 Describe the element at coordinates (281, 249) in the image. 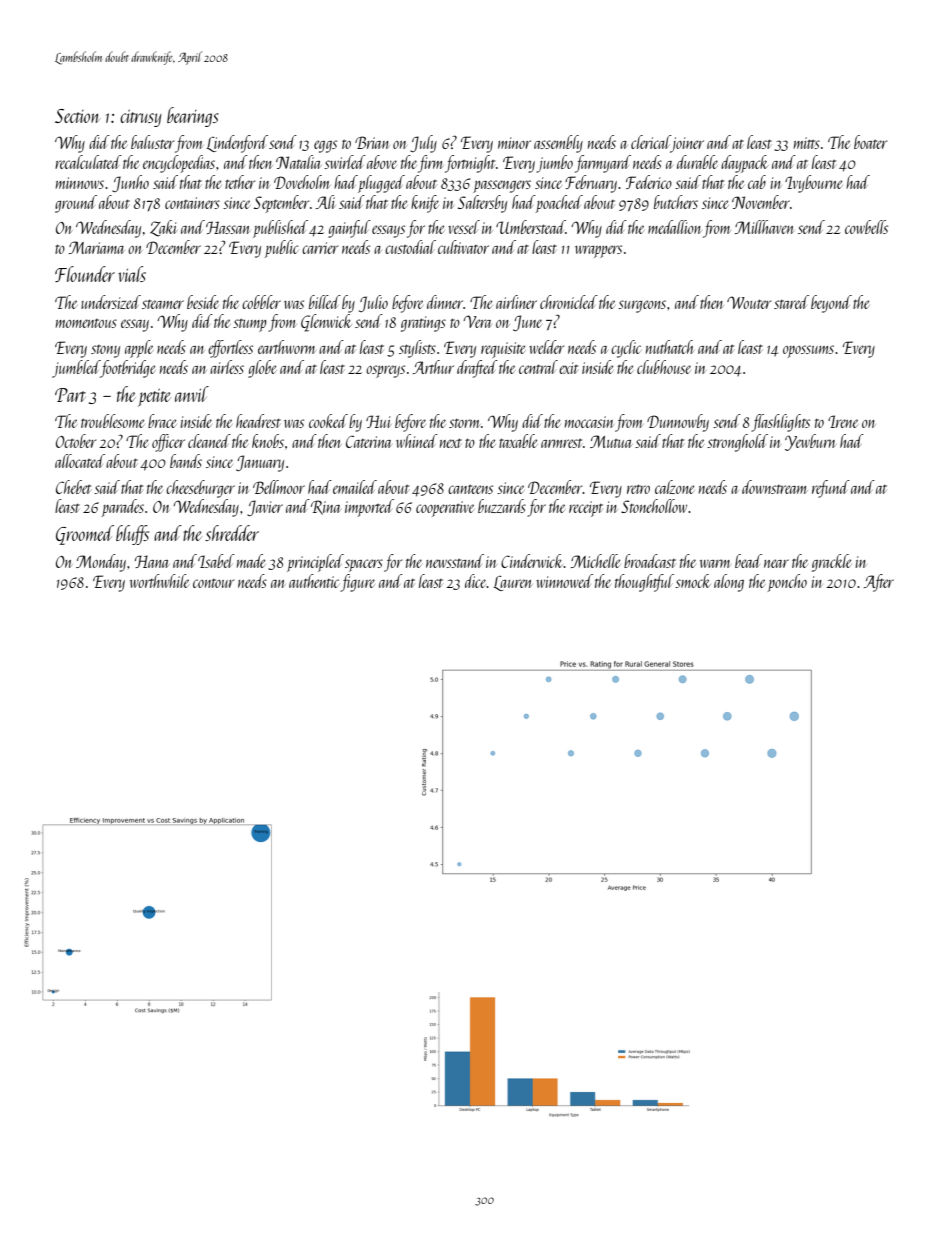

I see `public` at that location.
